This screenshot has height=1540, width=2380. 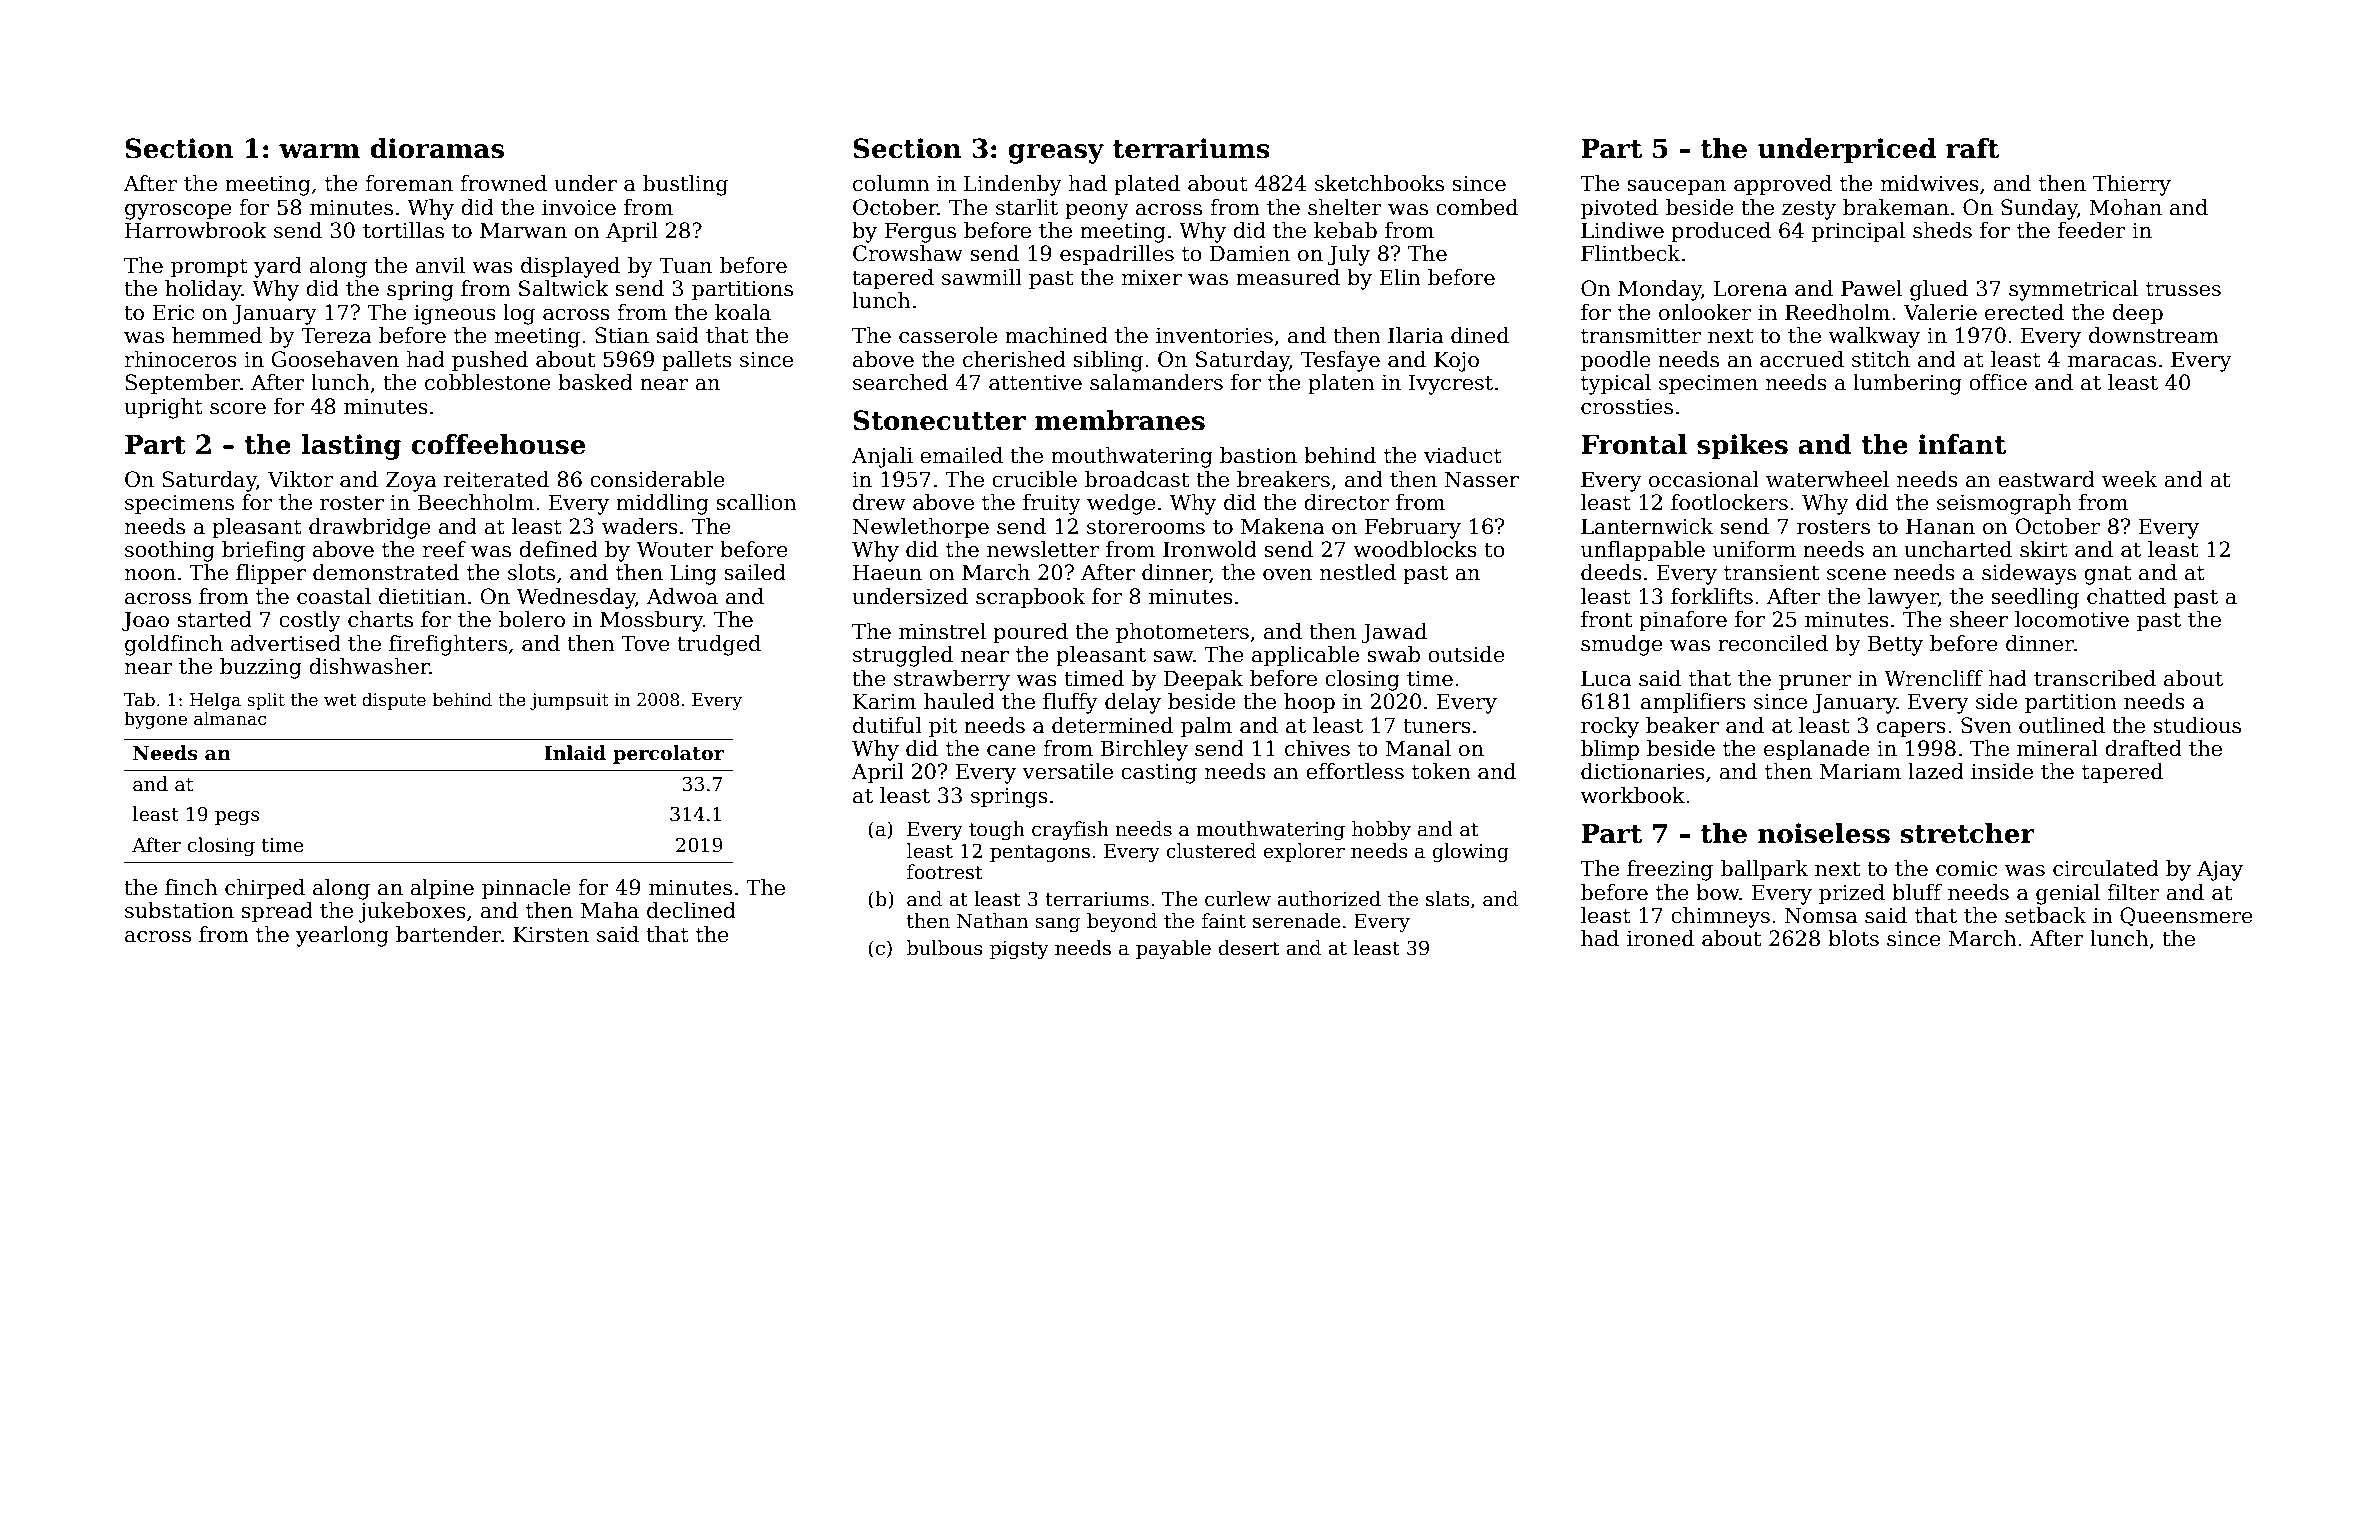 I want to click on Beechholm, so click(x=476, y=502).
